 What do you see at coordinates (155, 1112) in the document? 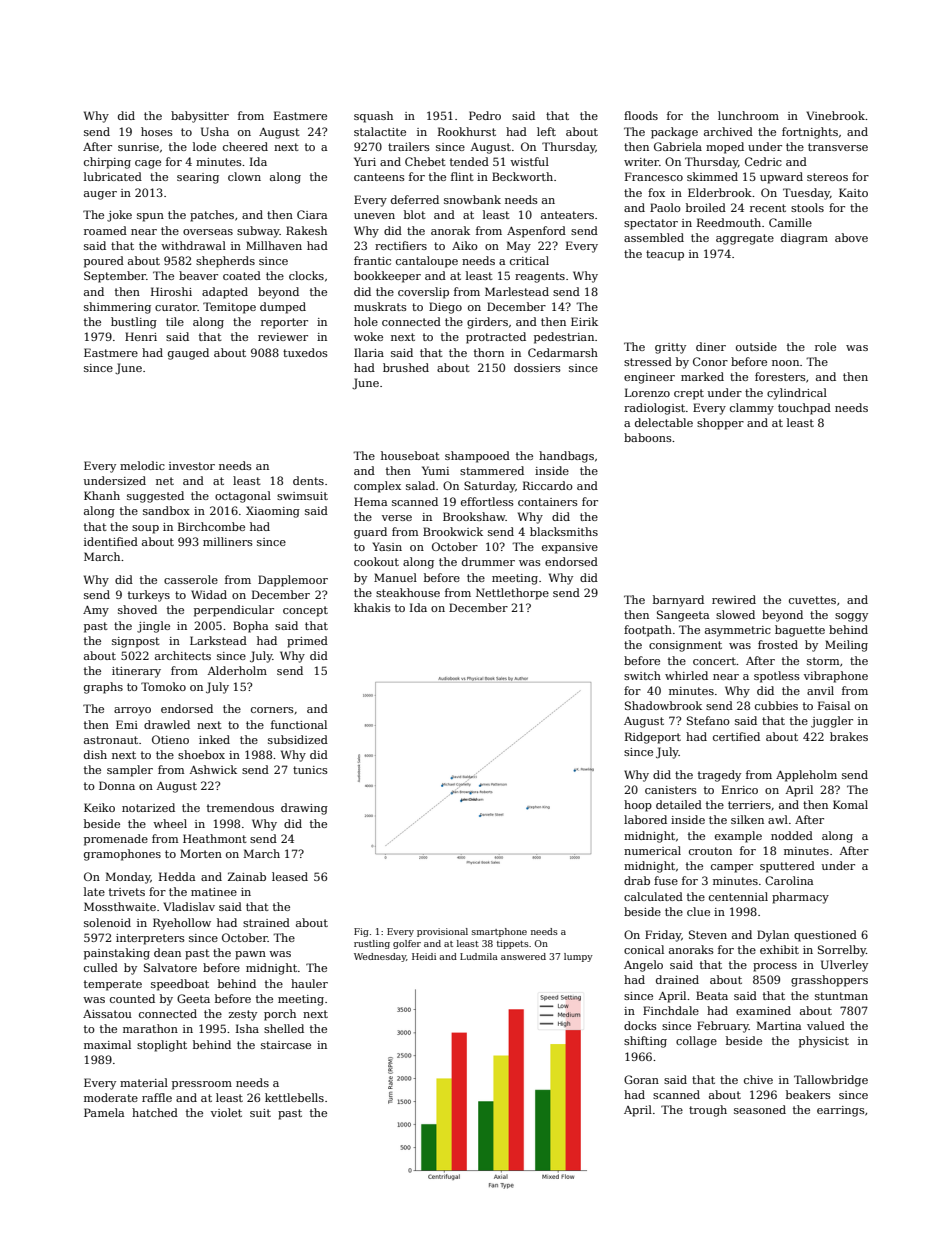
I see `hatched` at bounding box center [155, 1112].
